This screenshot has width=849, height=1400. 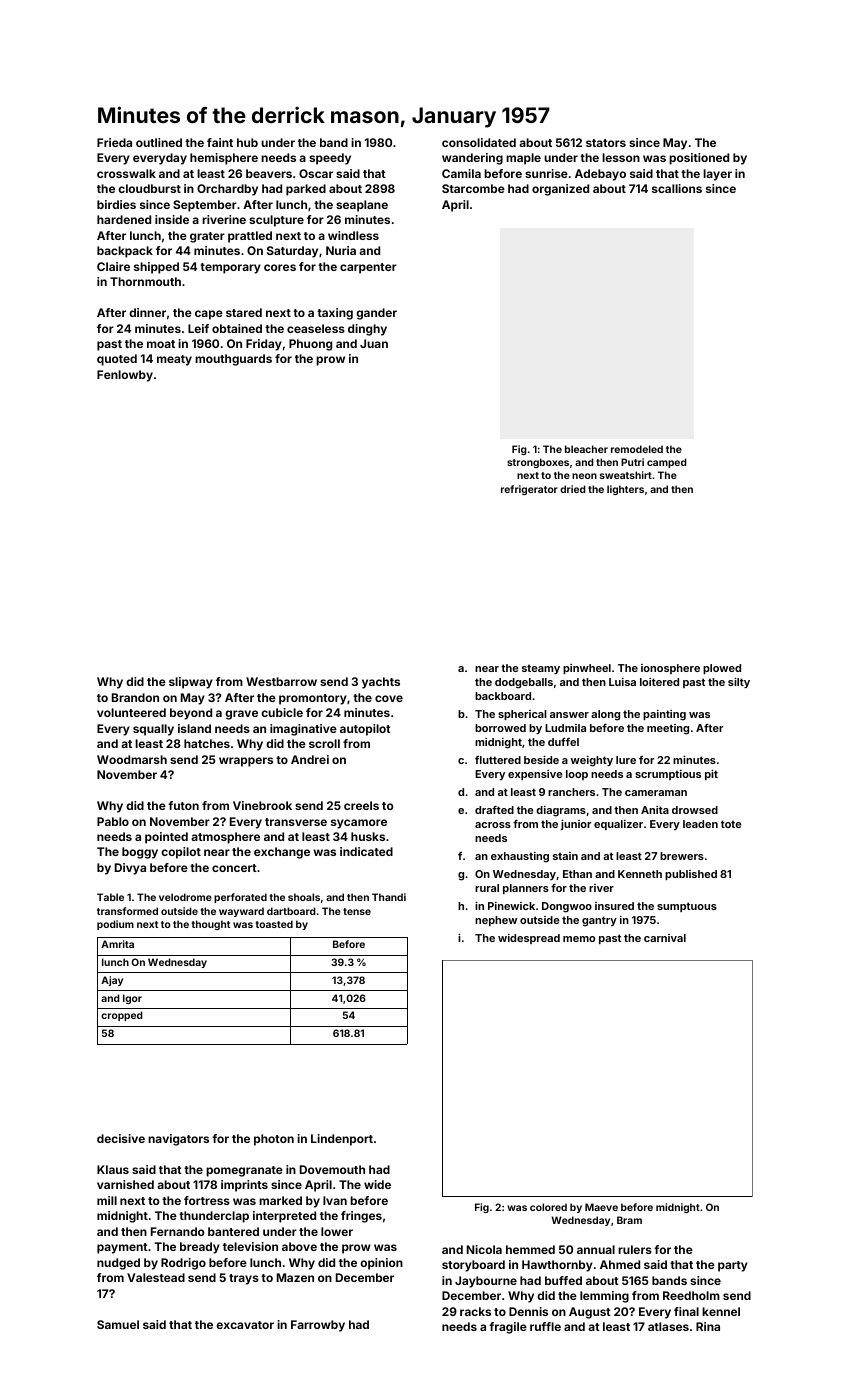 What do you see at coordinates (135, 697) in the screenshot?
I see `Brandon` at bounding box center [135, 697].
